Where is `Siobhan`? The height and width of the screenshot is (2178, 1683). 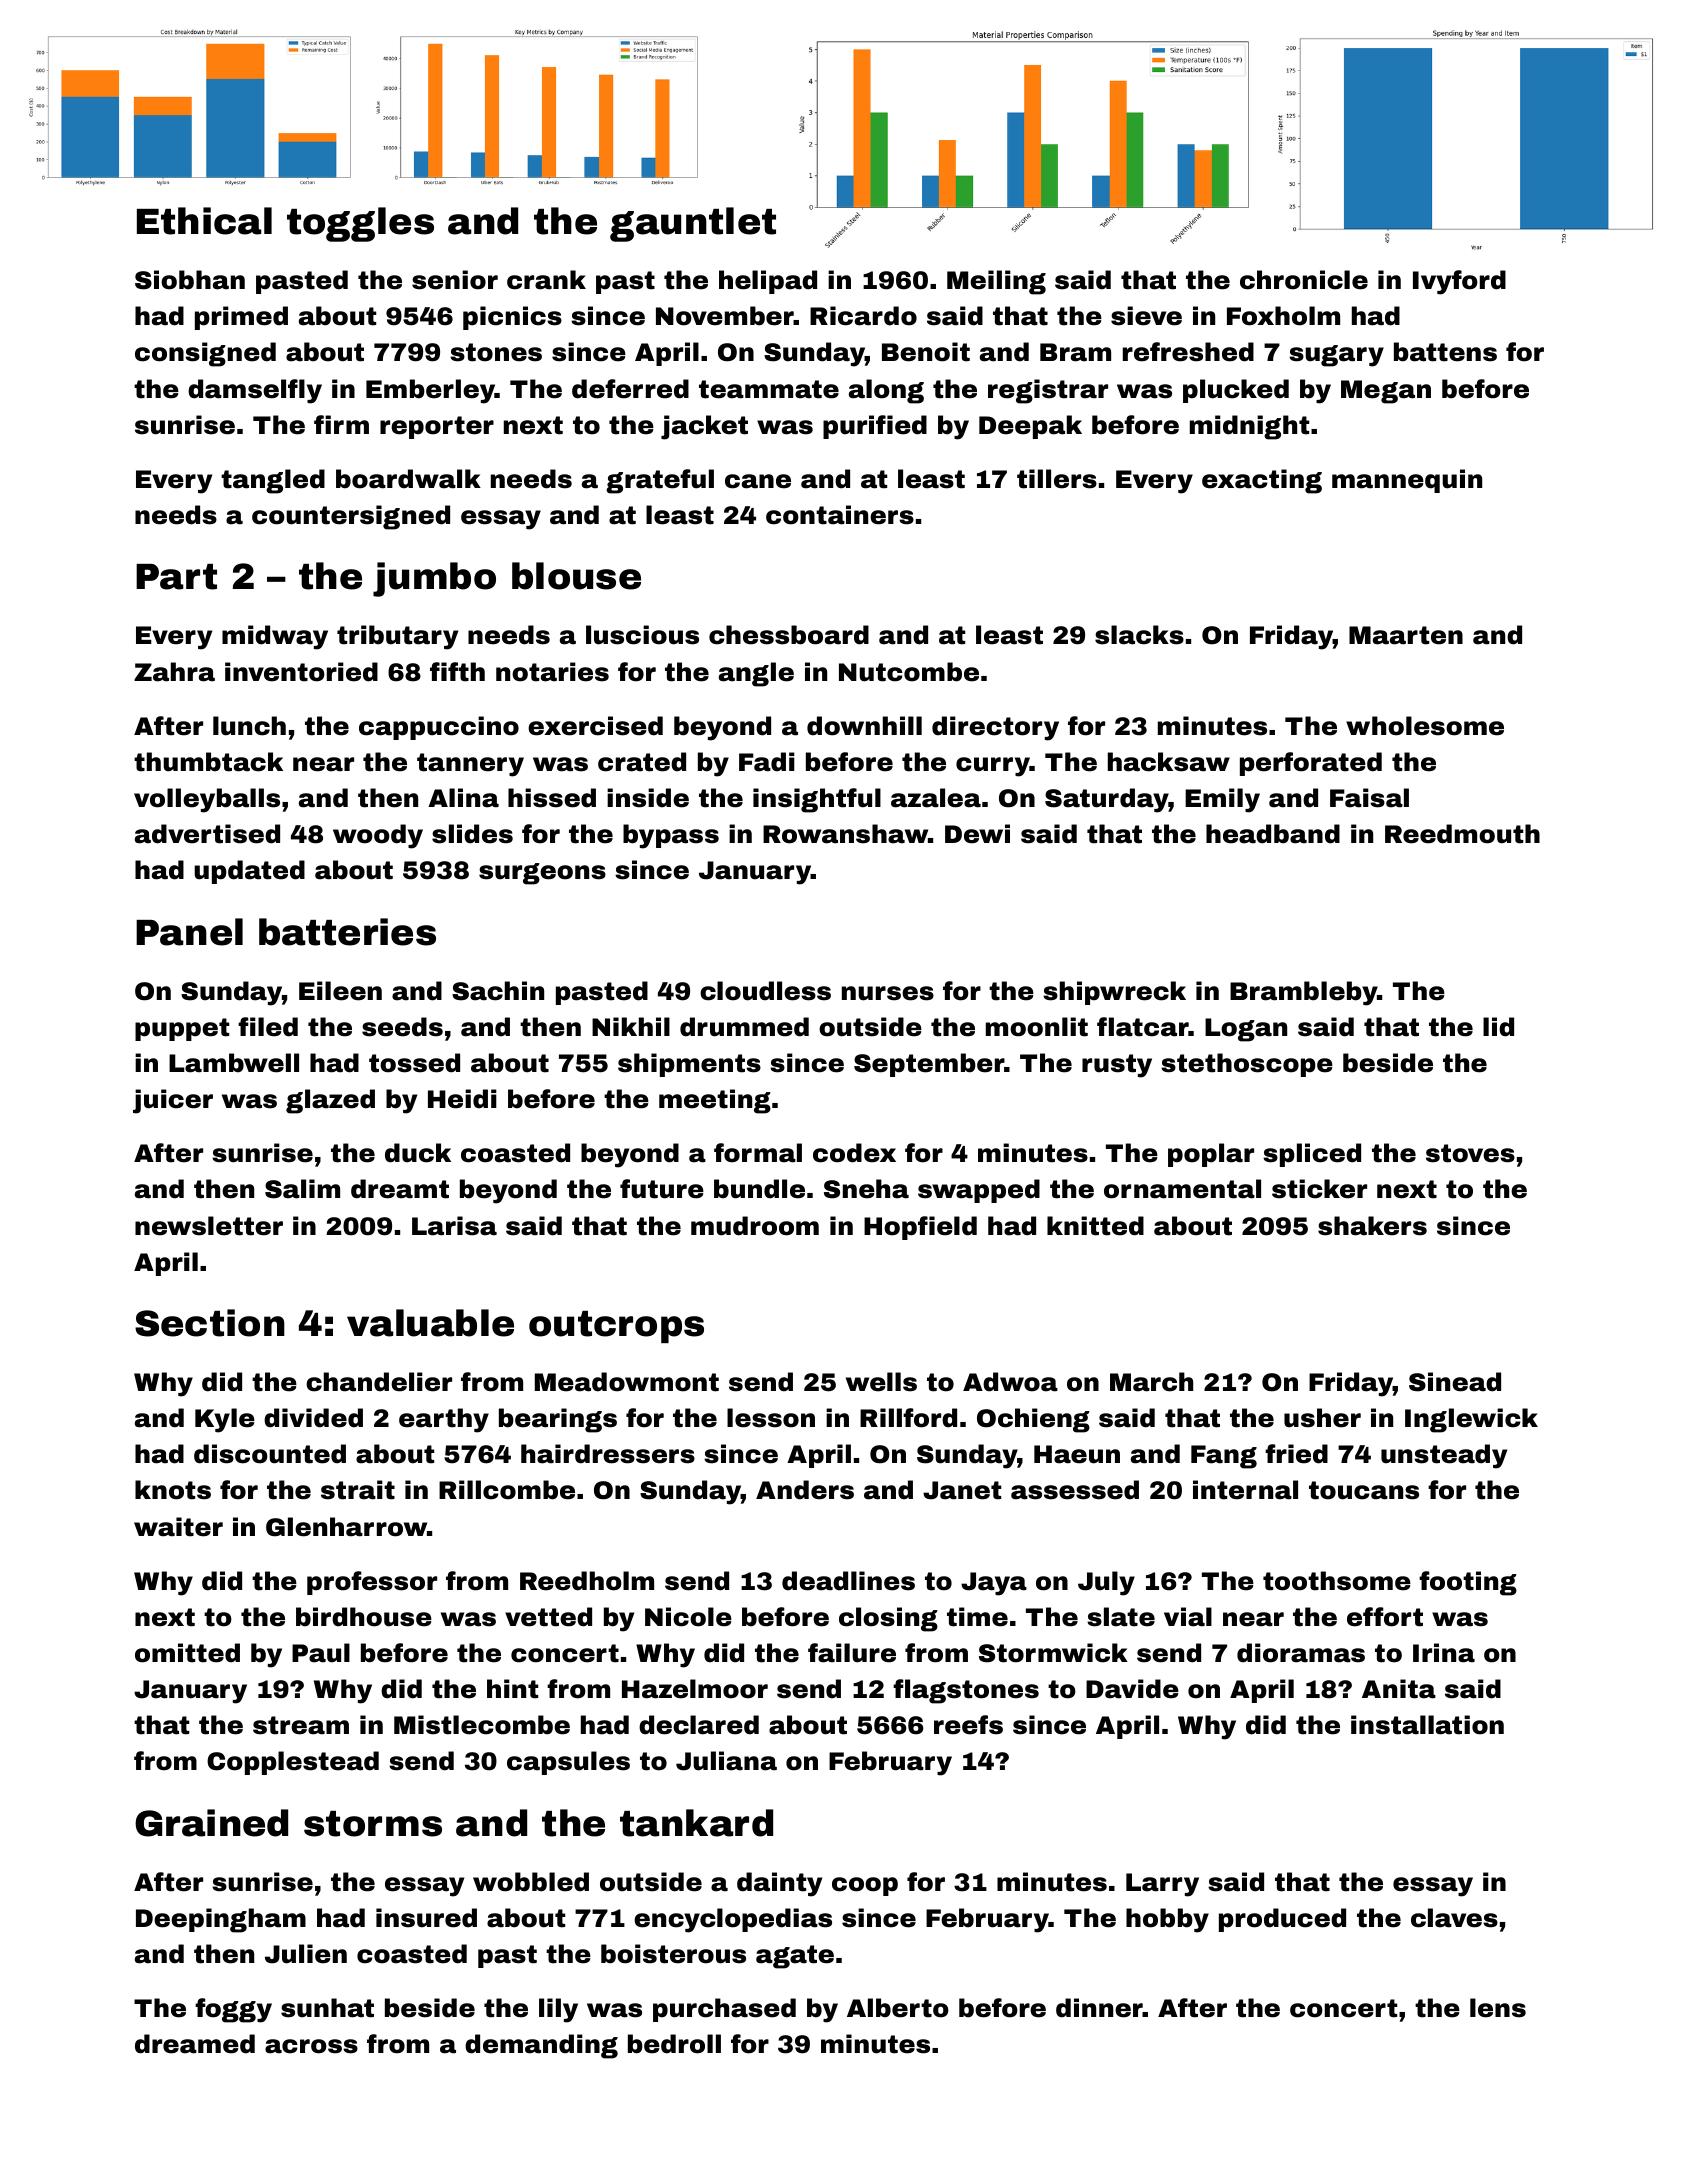 Siobhan is located at coordinates (190, 280).
